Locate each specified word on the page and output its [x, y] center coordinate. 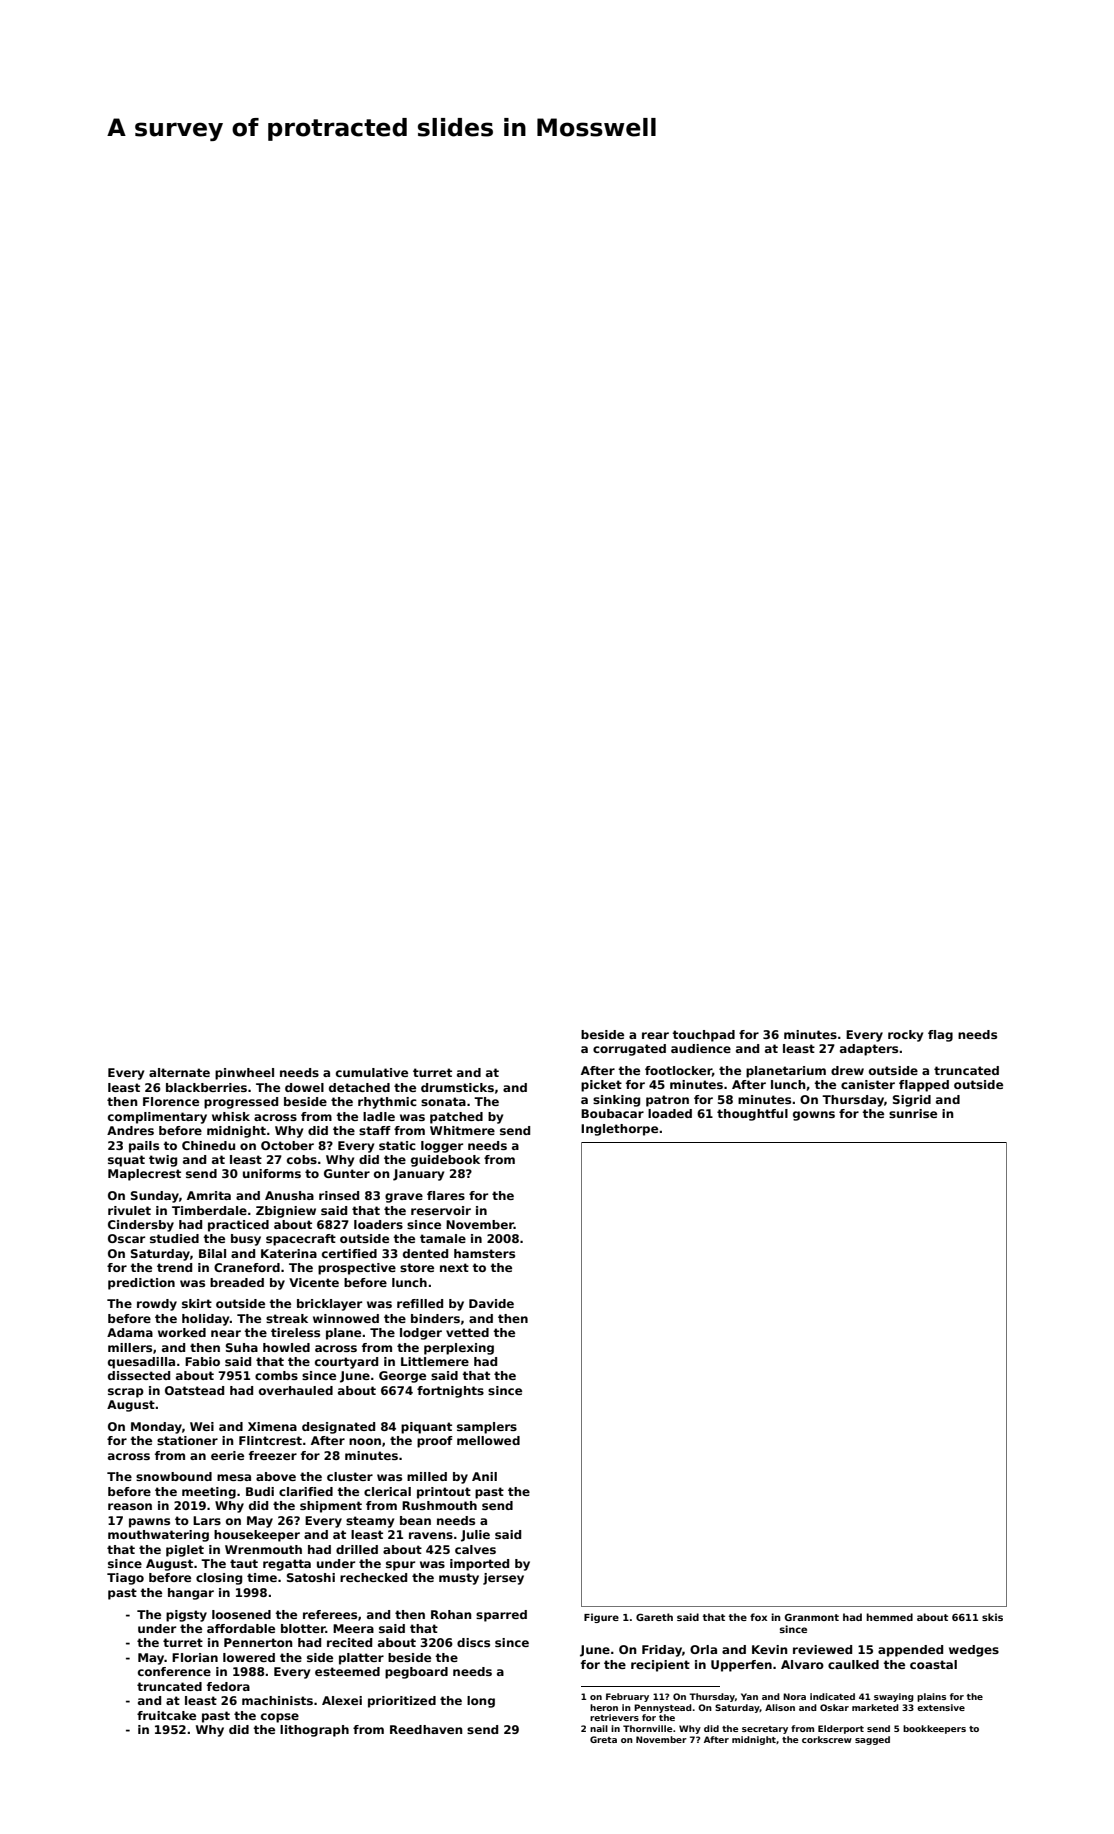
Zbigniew [286, 1212]
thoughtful [752, 1115]
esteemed [347, 1671]
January [418, 1175]
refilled [420, 1303]
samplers [487, 1428]
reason [130, 1506]
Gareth [654, 1617]
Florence [171, 1101]
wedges [974, 1651]
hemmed [889, 1617]
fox [758, 1617]
